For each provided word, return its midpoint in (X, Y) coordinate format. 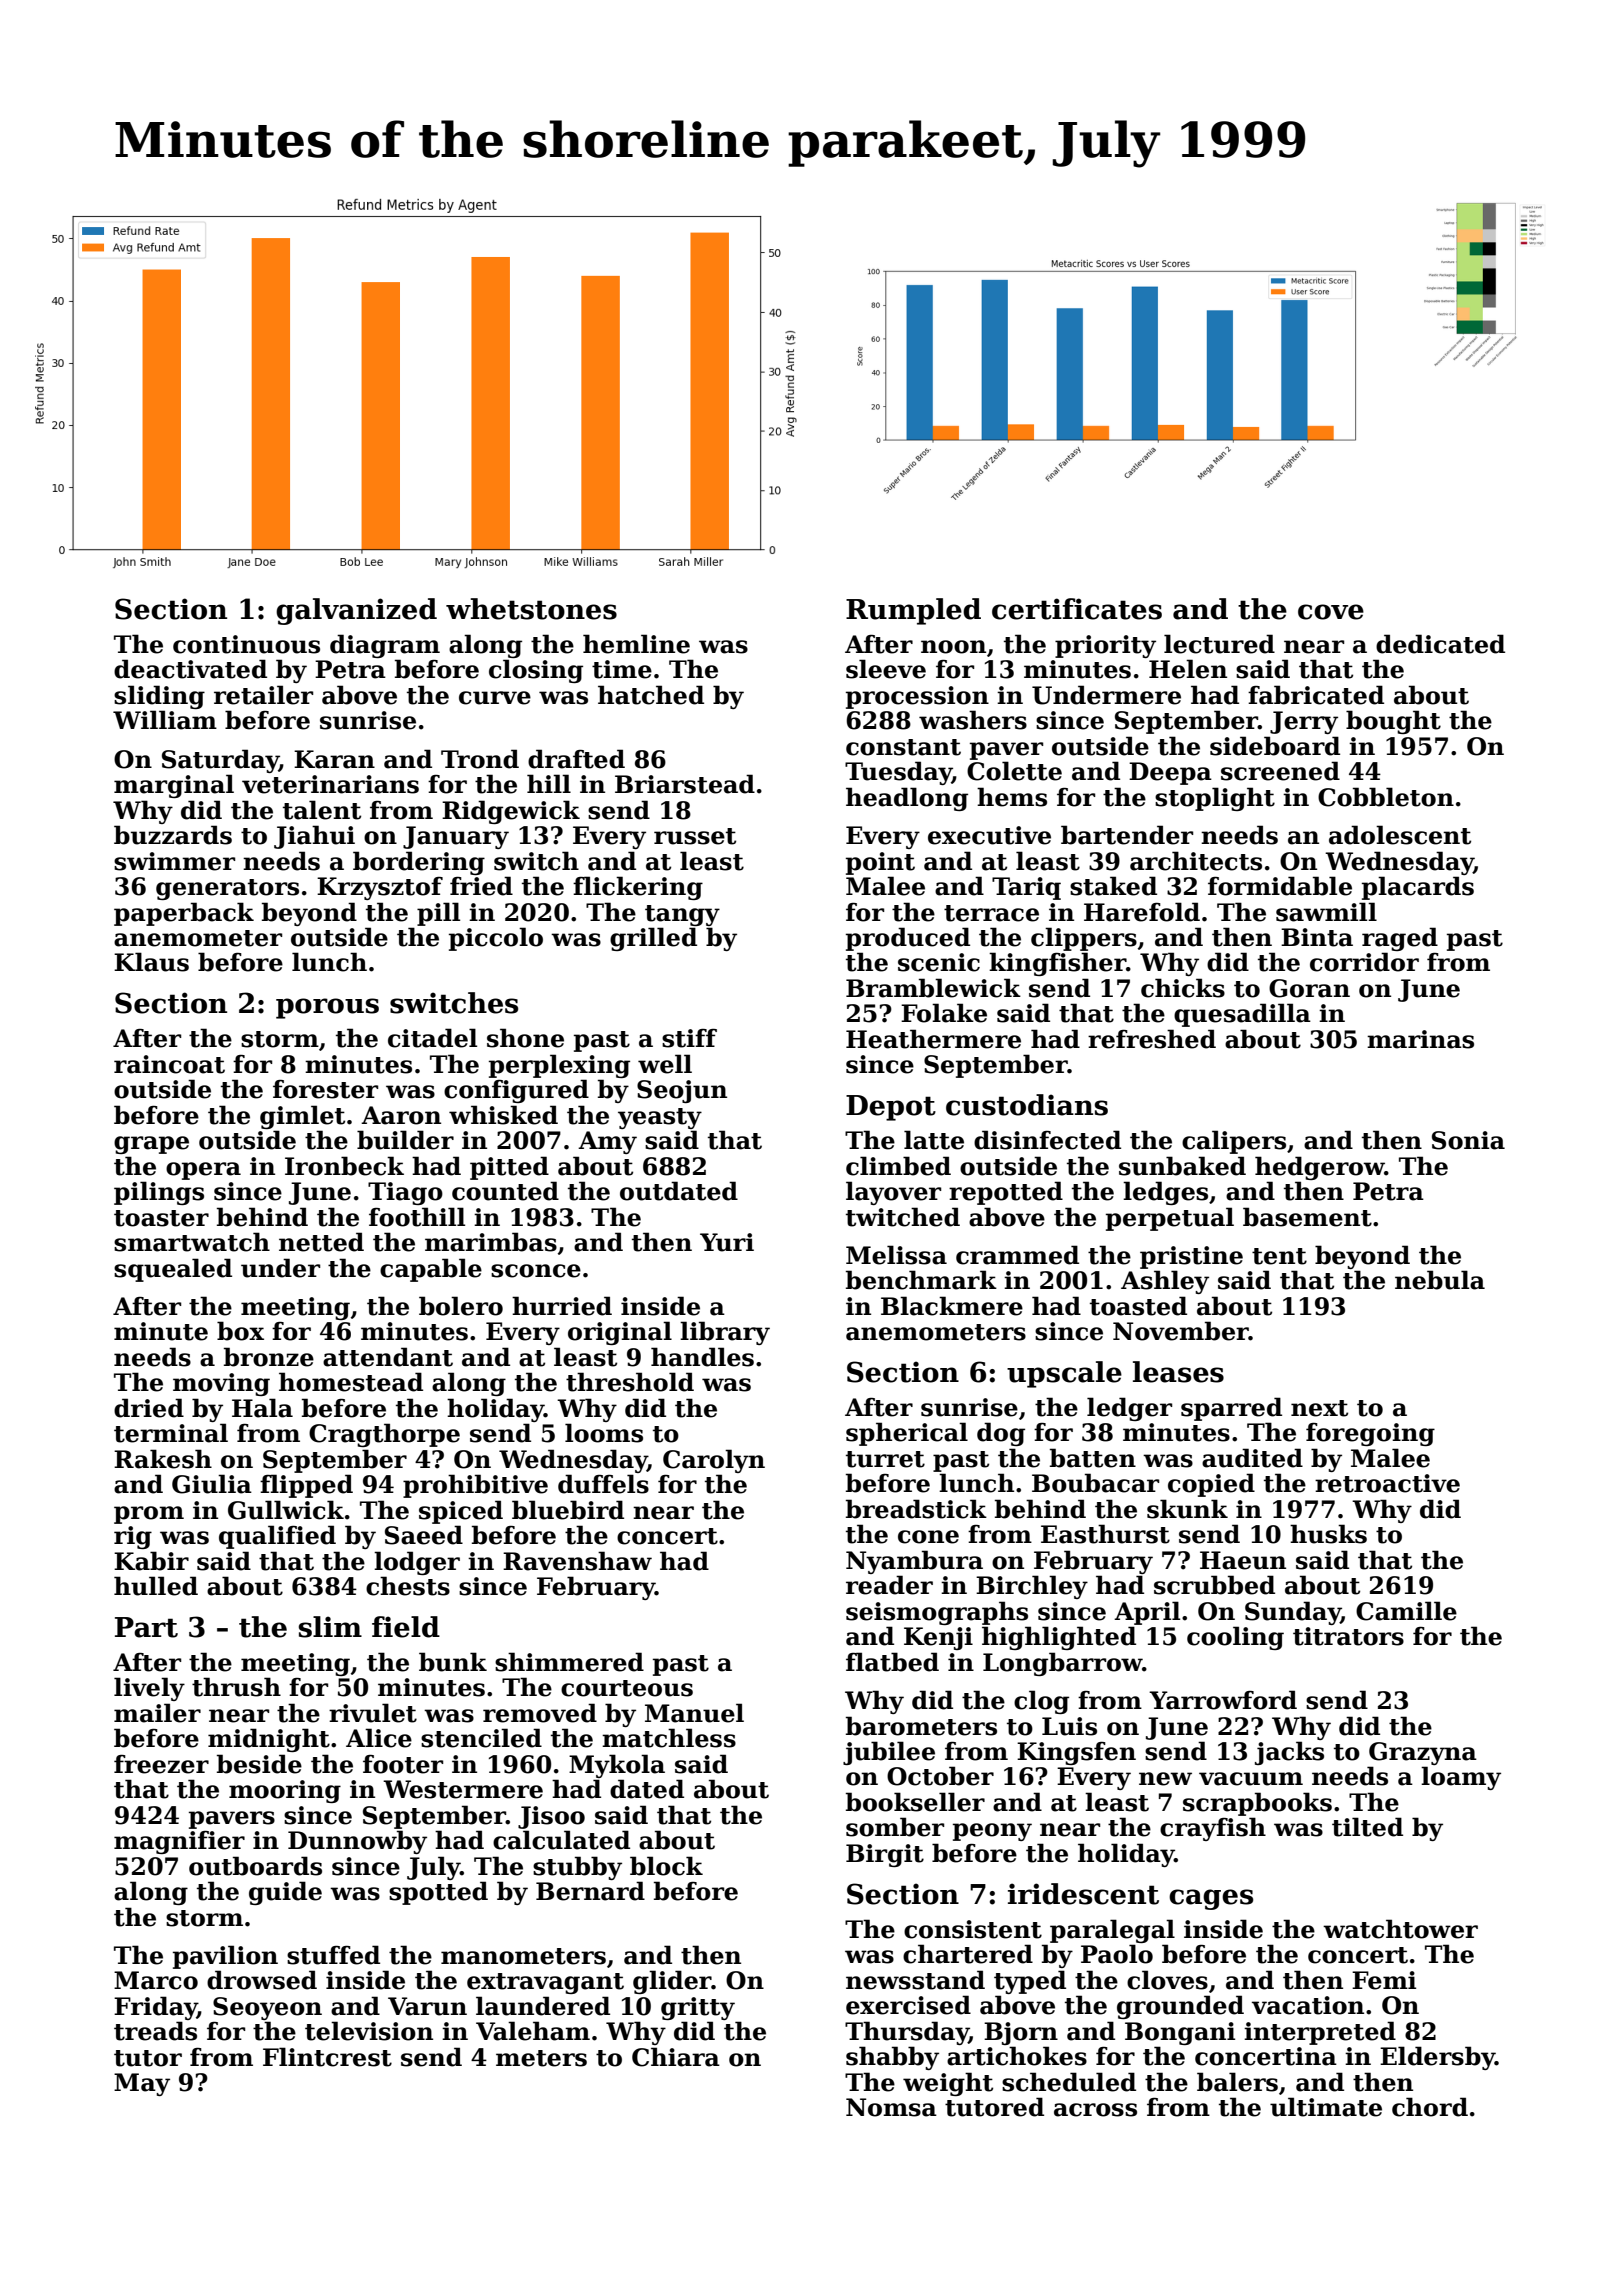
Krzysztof (380, 888)
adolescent (1400, 835)
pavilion (225, 1957)
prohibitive (475, 1486)
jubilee (889, 1753)
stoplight (1215, 799)
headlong (907, 799)
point (880, 863)
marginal (174, 786)
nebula (1440, 1280)
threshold (630, 1382)
